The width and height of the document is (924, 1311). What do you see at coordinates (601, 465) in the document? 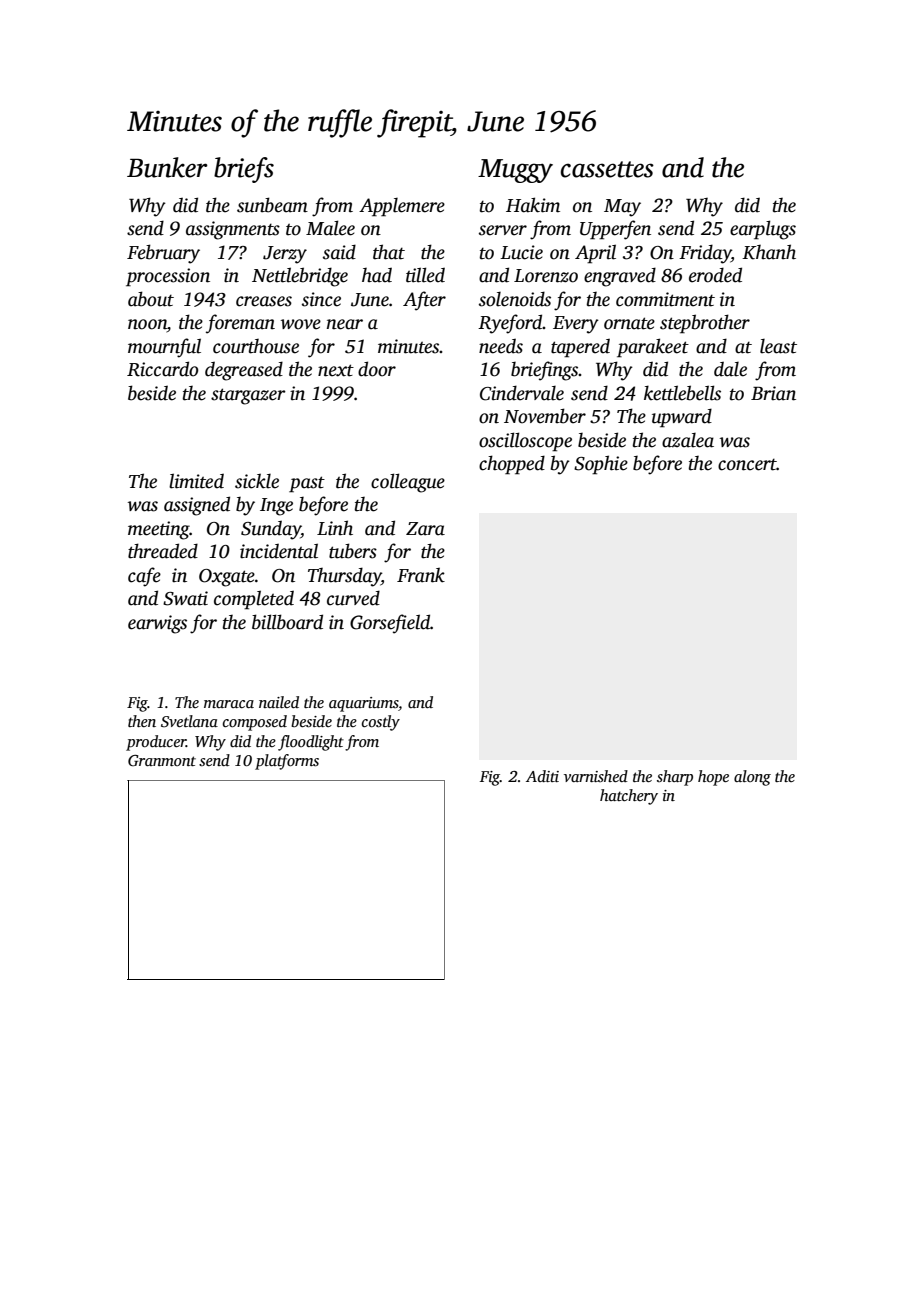
I see `Sophie` at bounding box center [601, 465].
